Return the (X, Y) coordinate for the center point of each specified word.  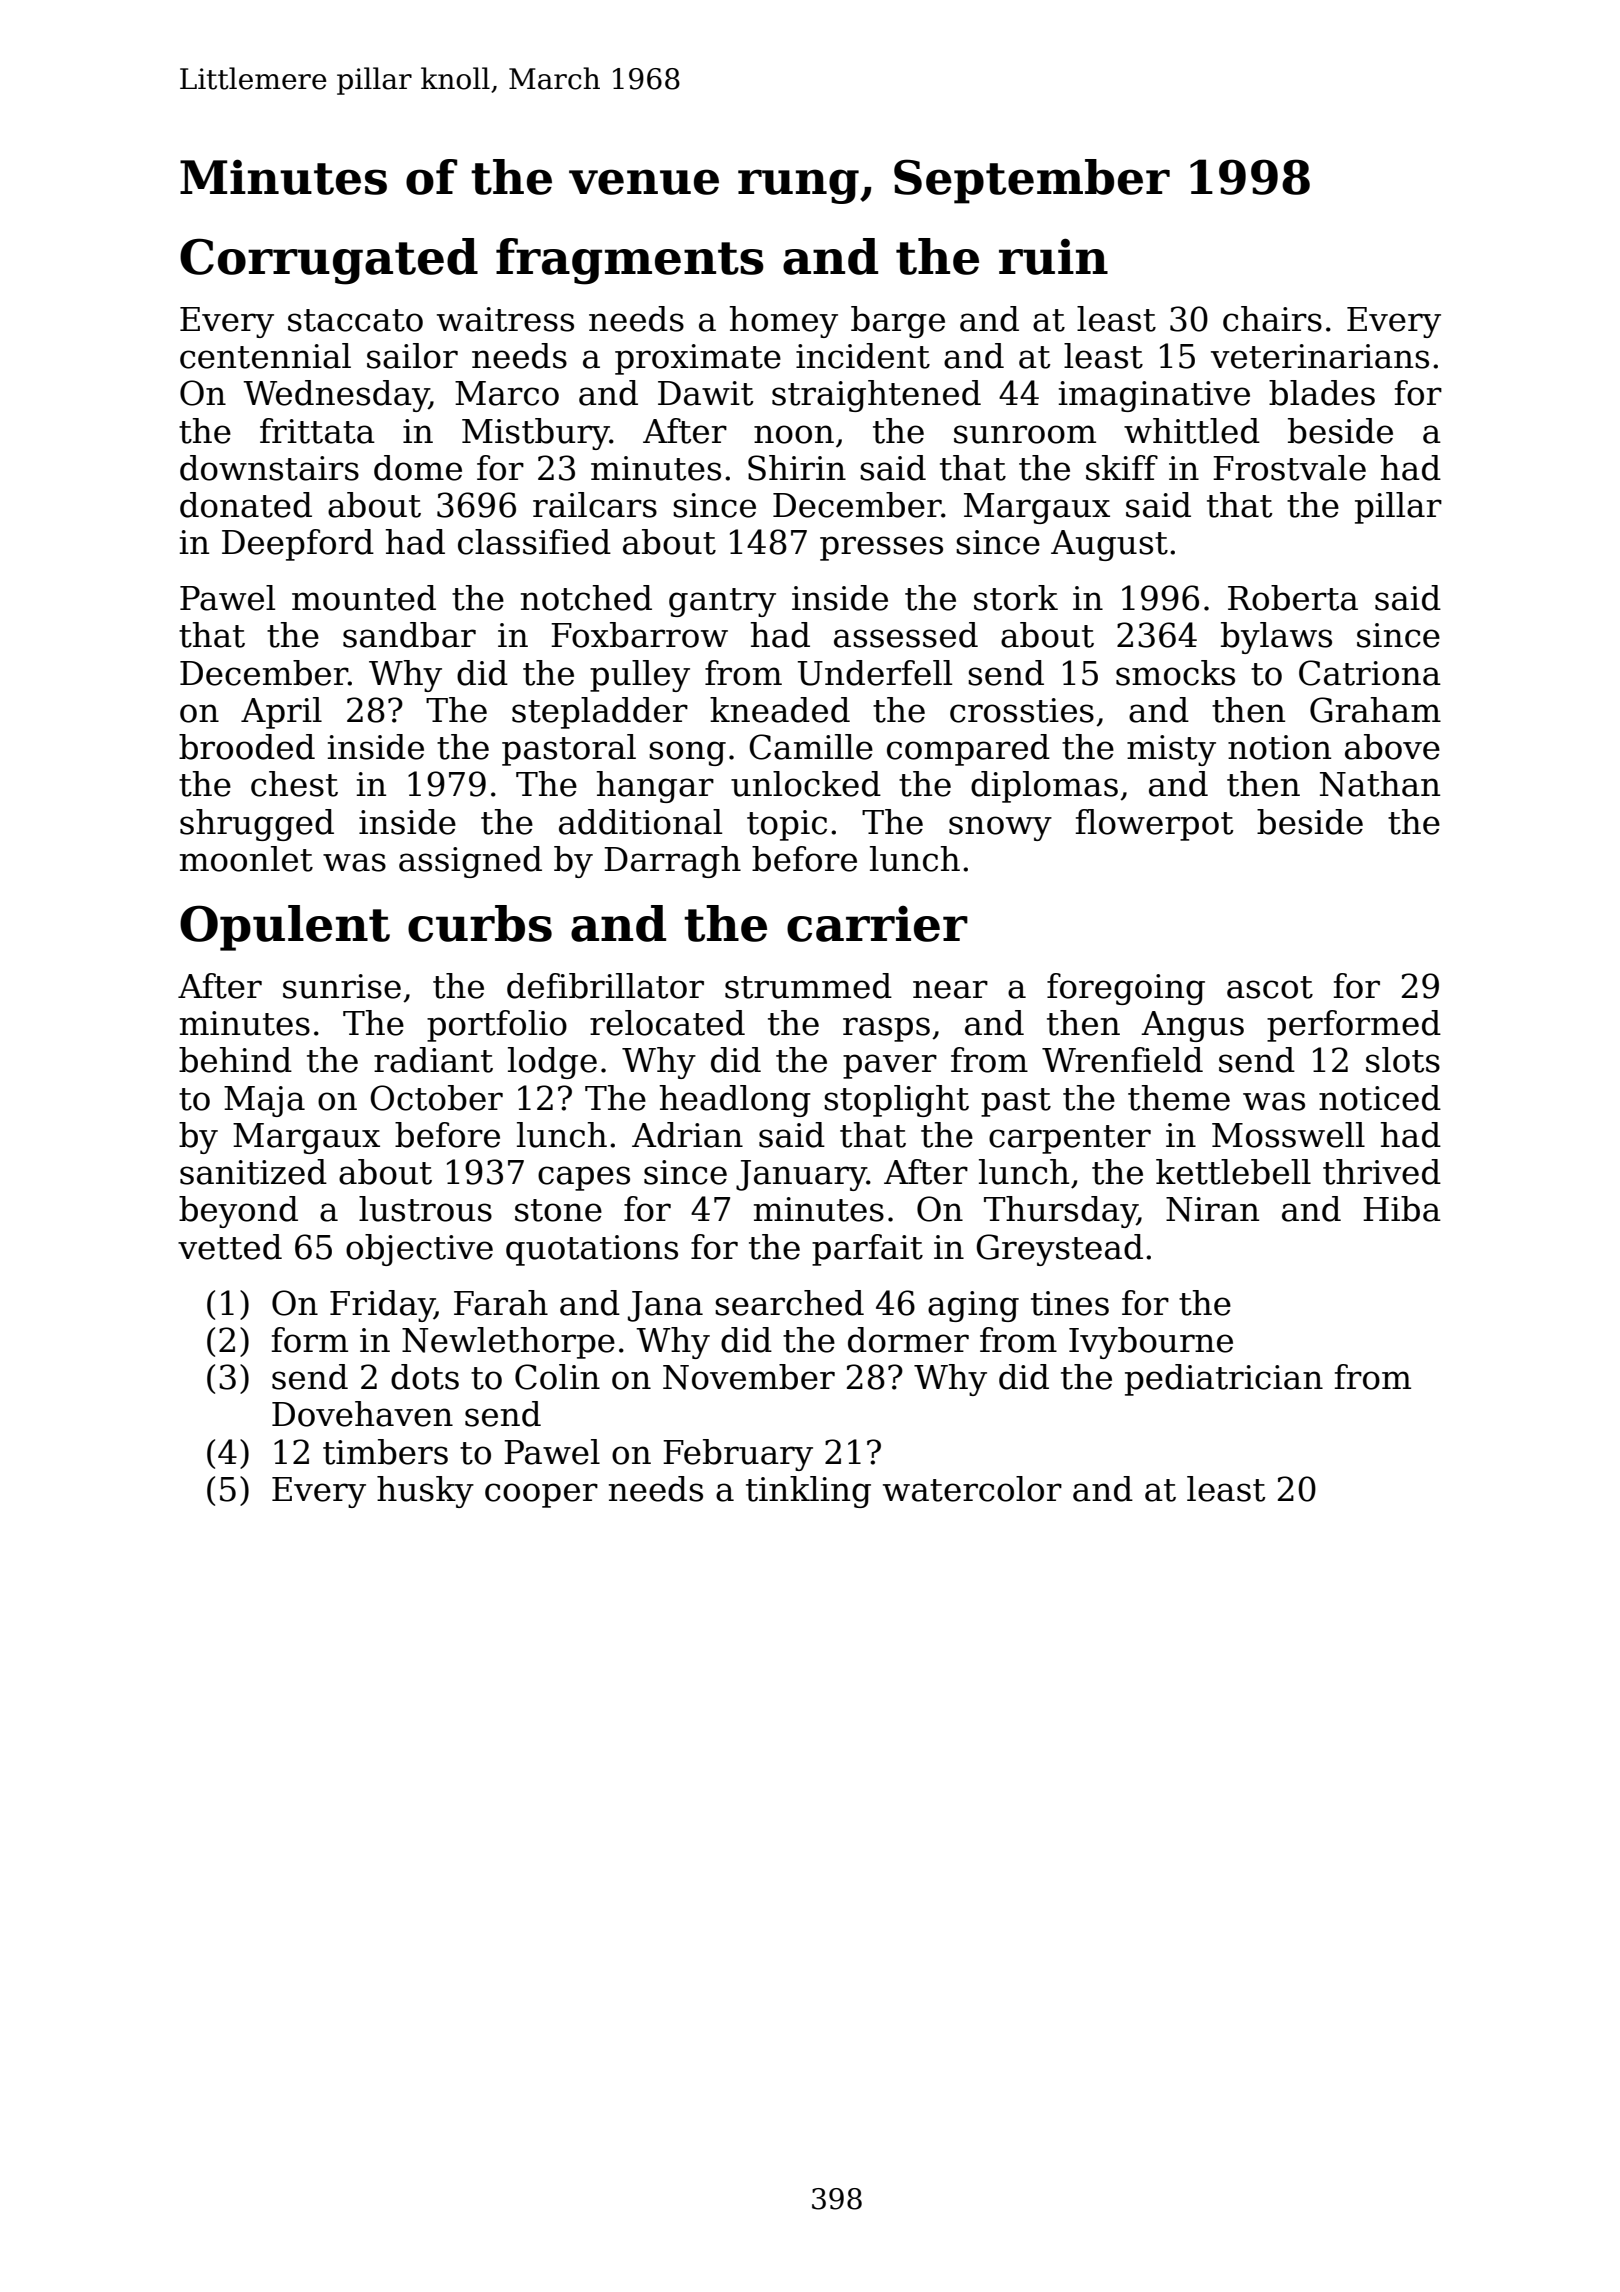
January (801, 1175)
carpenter (1070, 1139)
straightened (876, 396)
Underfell (875, 673)
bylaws (1276, 638)
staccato (355, 320)
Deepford (298, 545)
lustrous (425, 1209)
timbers (385, 1452)
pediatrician (1224, 1380)
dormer (908, 1340)
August (1109, 545)
